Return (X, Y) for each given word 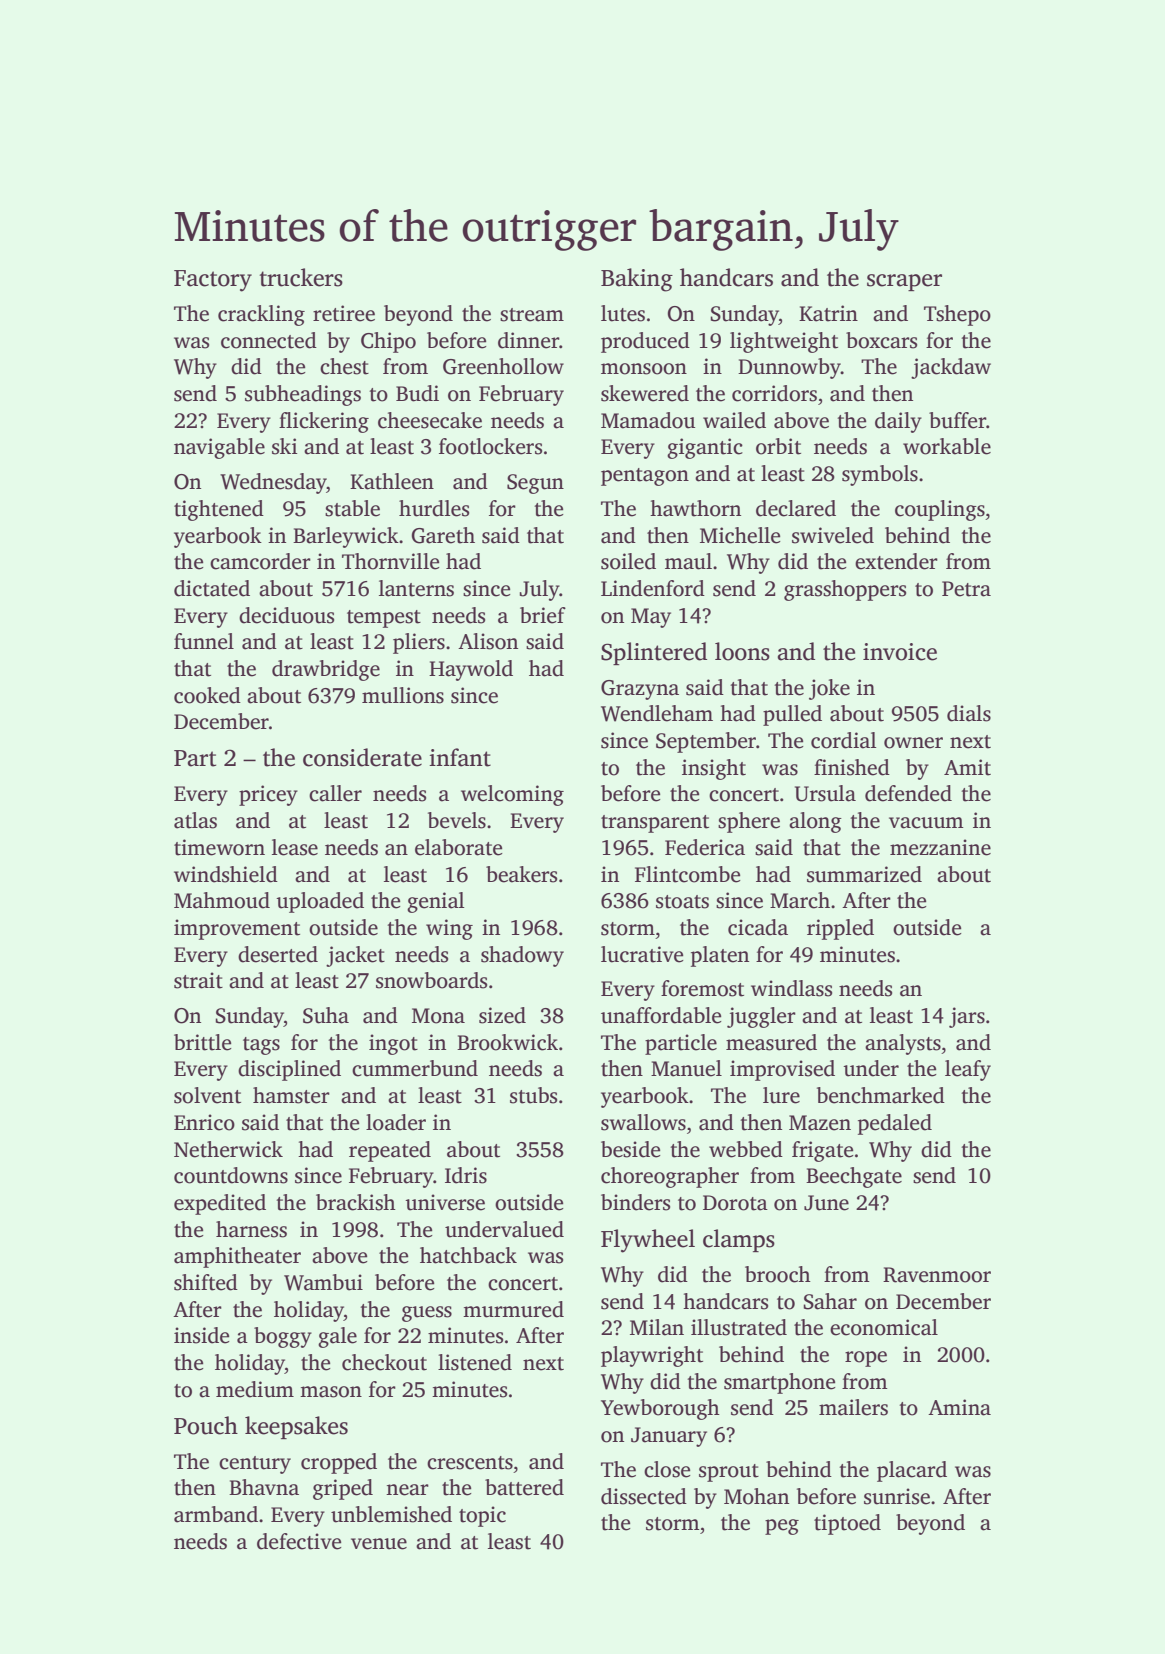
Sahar (830, 1301)
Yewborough (660, 1409)
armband (216, 1514)
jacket (355, 956)
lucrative (642, 954)
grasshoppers (845, 590)
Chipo (388, 342)
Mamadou (648, 420)
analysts (903, 1044)
